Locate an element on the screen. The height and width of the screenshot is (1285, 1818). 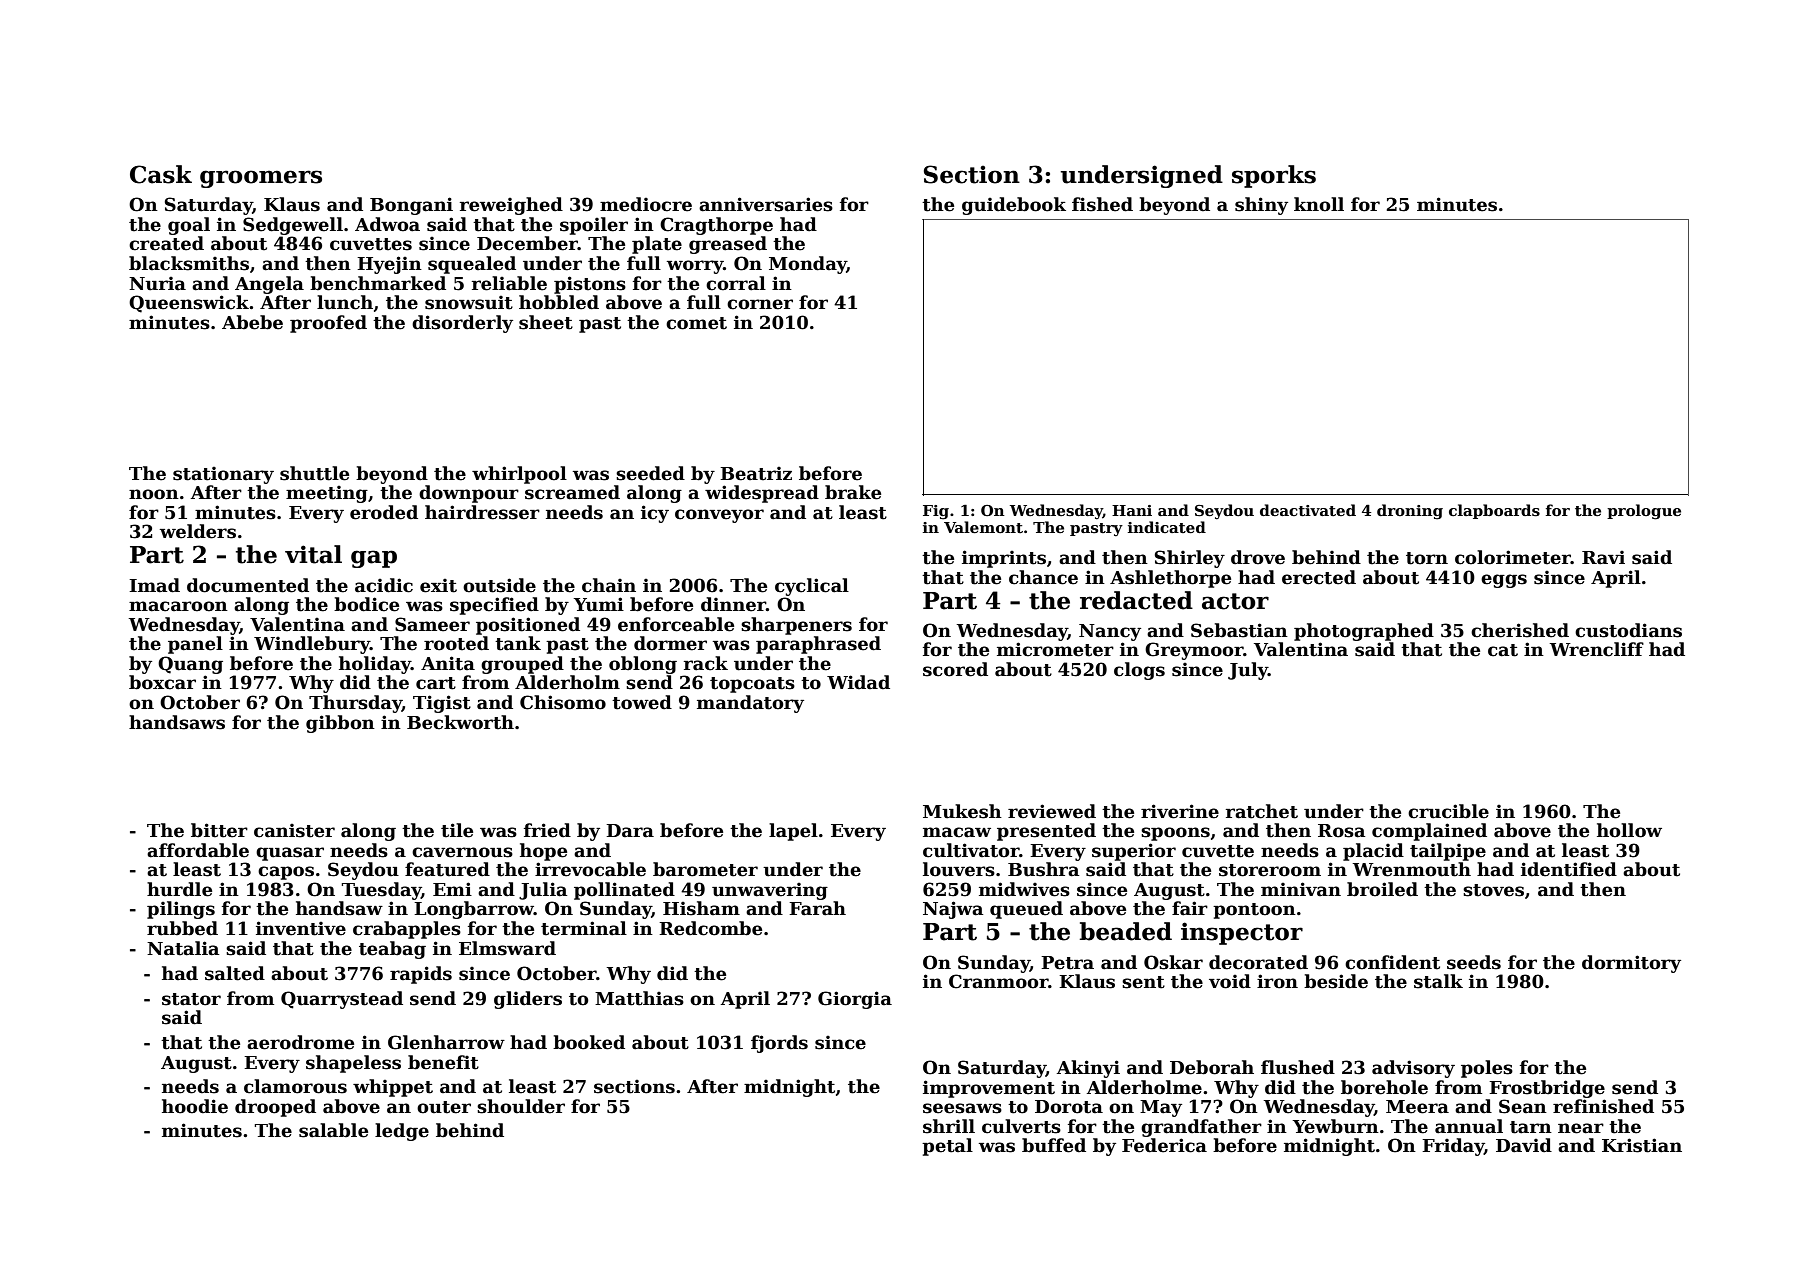
sporks is located at coordinates (1274, 176).
